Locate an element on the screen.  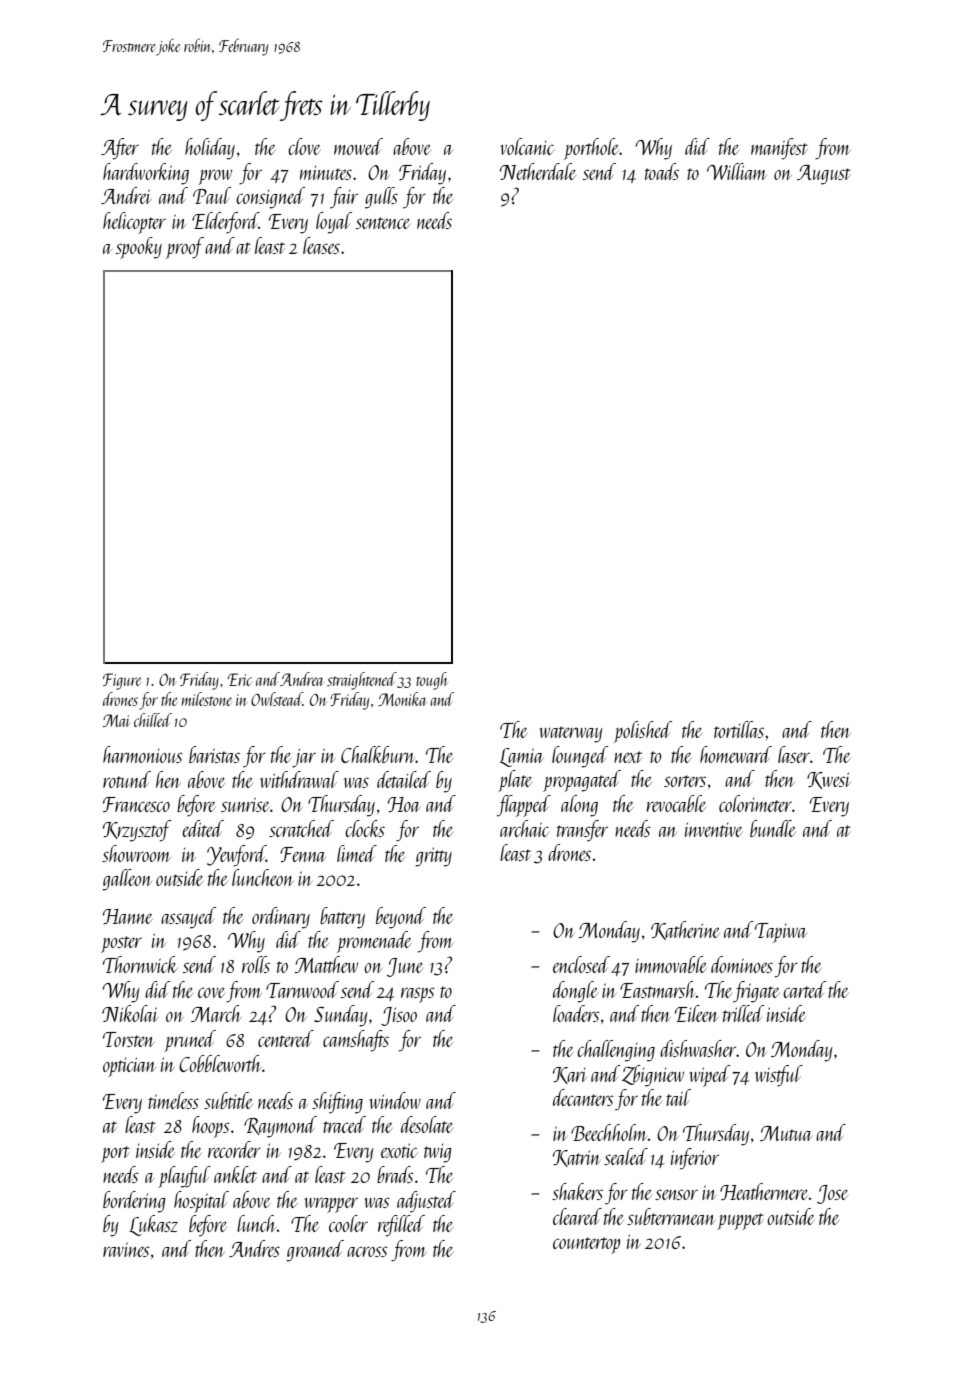
Eric is located at coordinates (240, 679).
